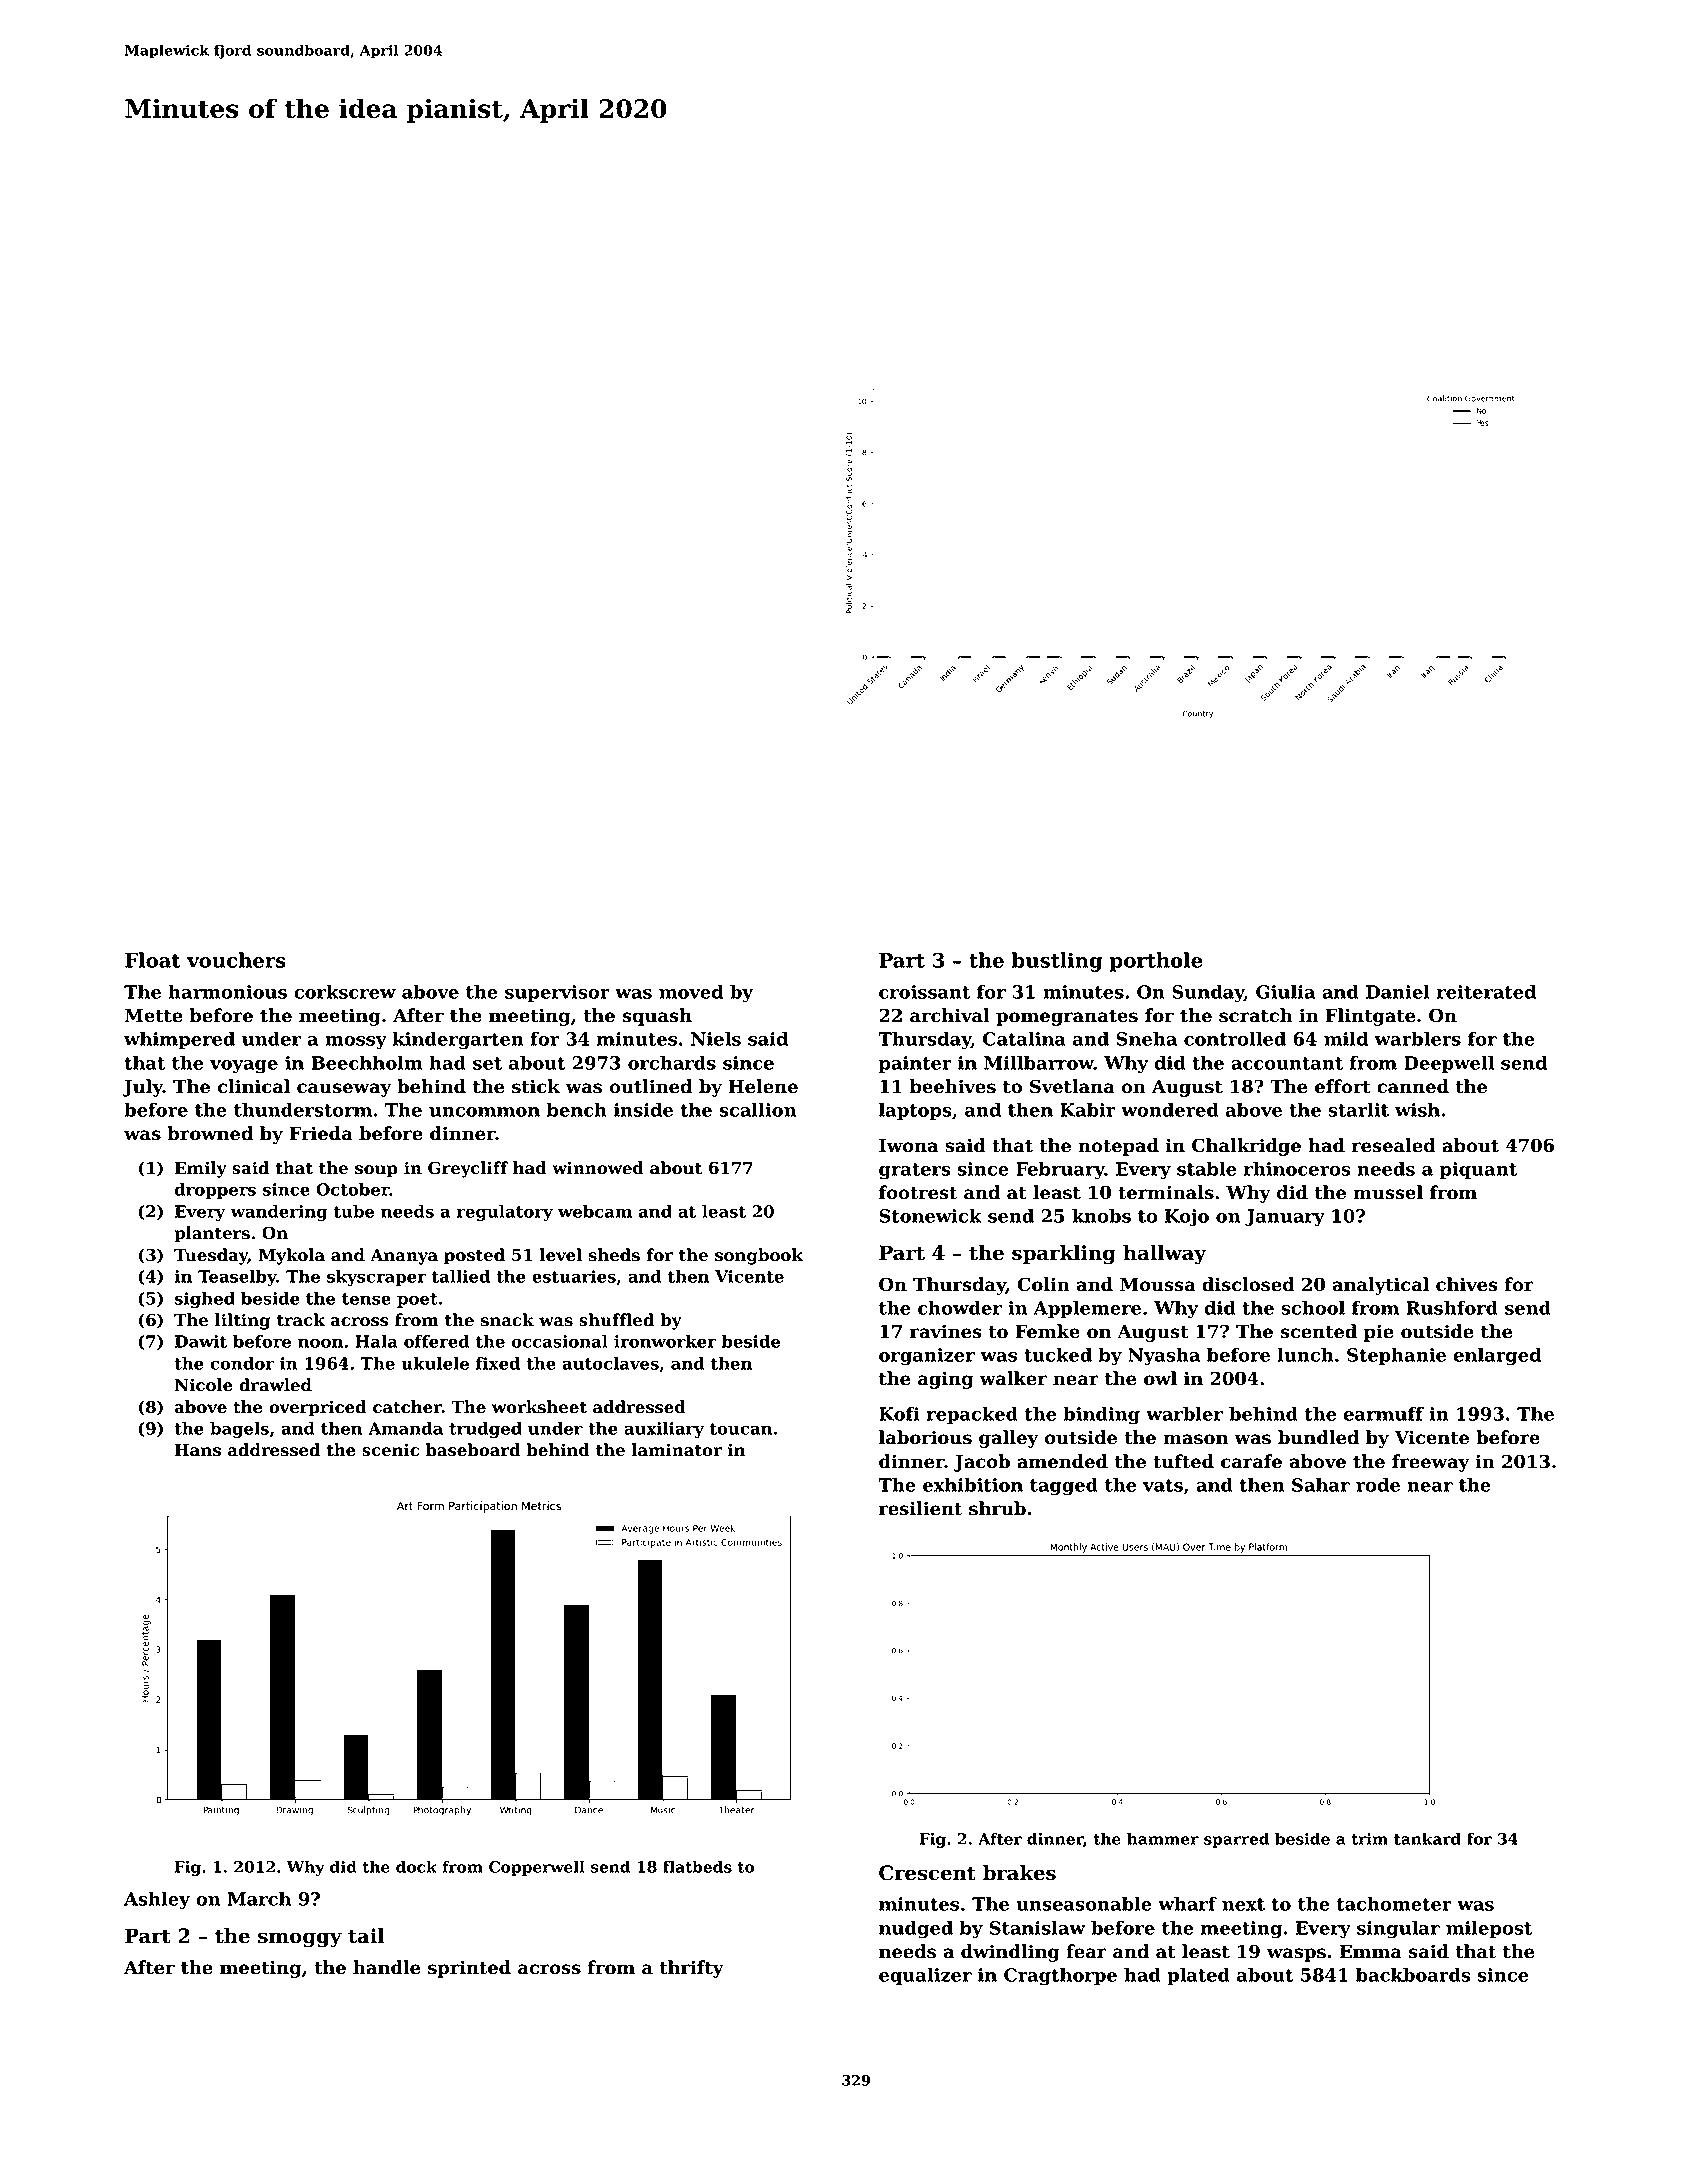 Image resolution: width=1683 pixels, height=2178 pixels. What do you see at coordinates (918, 1192) in the screenshot?
I see `footrest` at bounding box center [918, 1192].
